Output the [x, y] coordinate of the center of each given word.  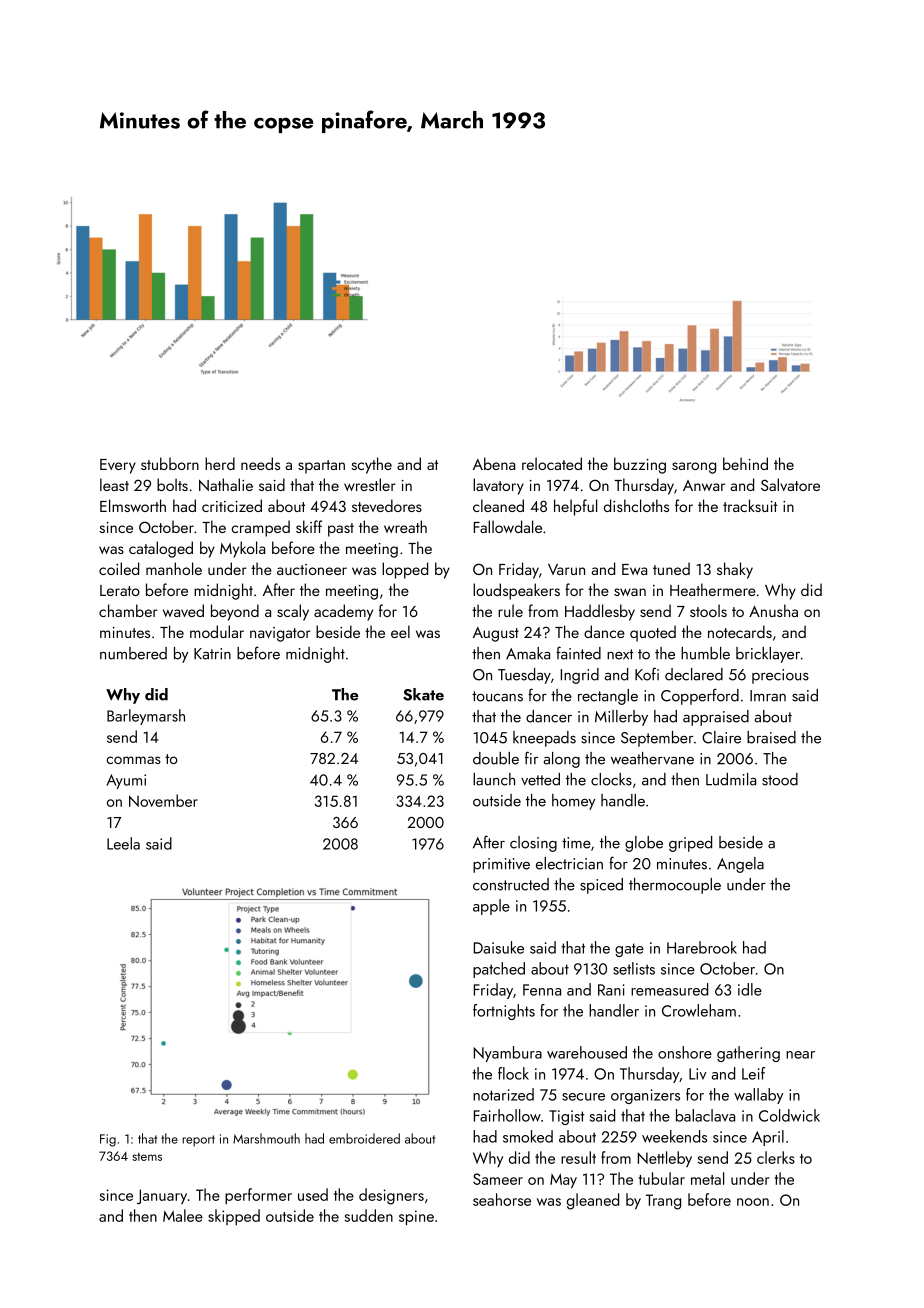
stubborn [170, 463]
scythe [371, 465]
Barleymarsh [146, 717]
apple [491, 907]
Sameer [498, 1179]
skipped [234, 1217]
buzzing [640, 465]
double [496, 758]
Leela [123, 843]
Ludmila [731, 779]
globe [644, 844]
